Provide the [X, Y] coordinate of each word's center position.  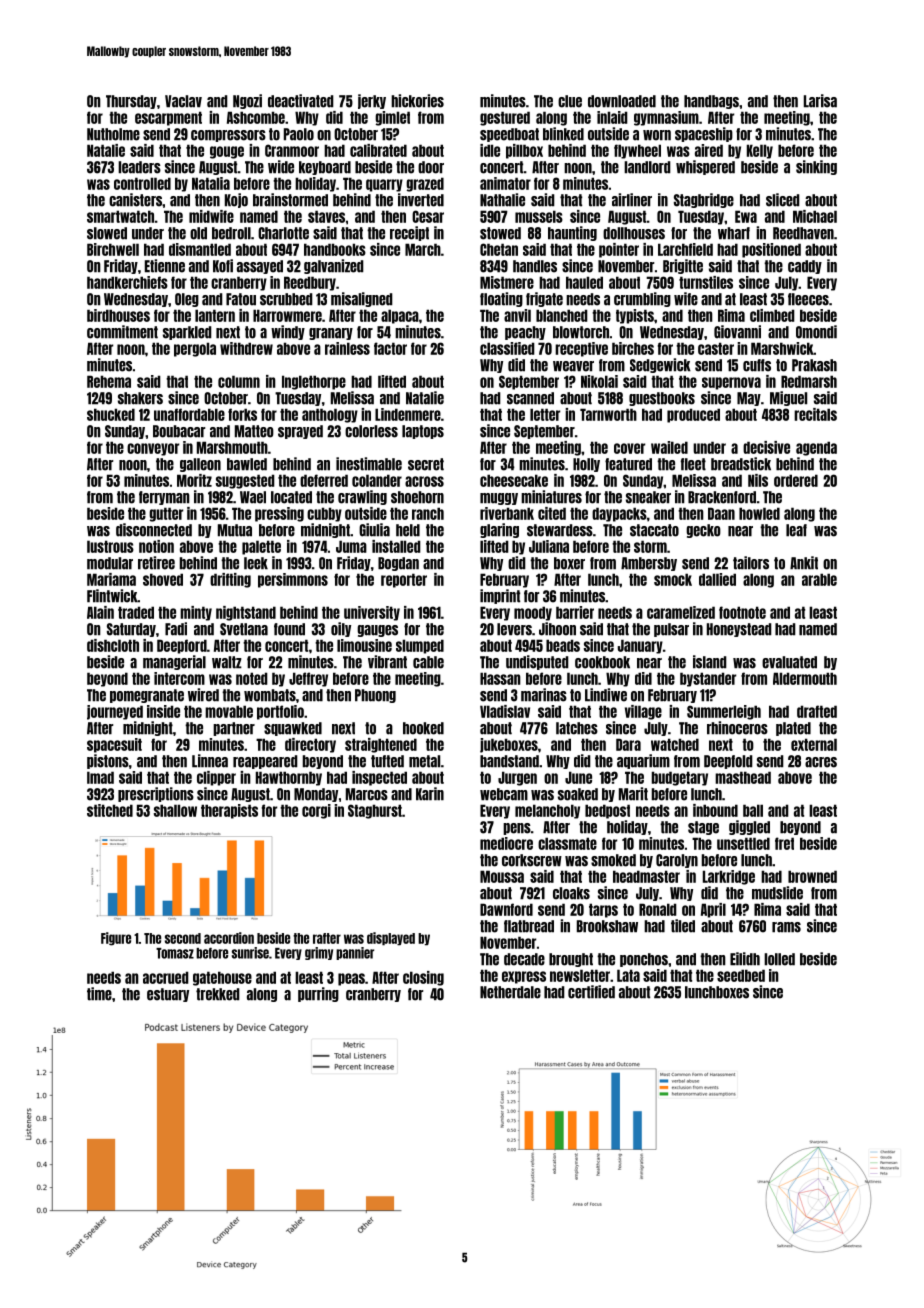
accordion [229, 938]
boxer [569, 563]
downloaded [622, 101]
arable [819, 579]
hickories [417, 101]
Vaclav [183, 101]
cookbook [602, 662]
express [524, 977]
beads [563, 645]
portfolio [280, 712]
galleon [200, 465]
